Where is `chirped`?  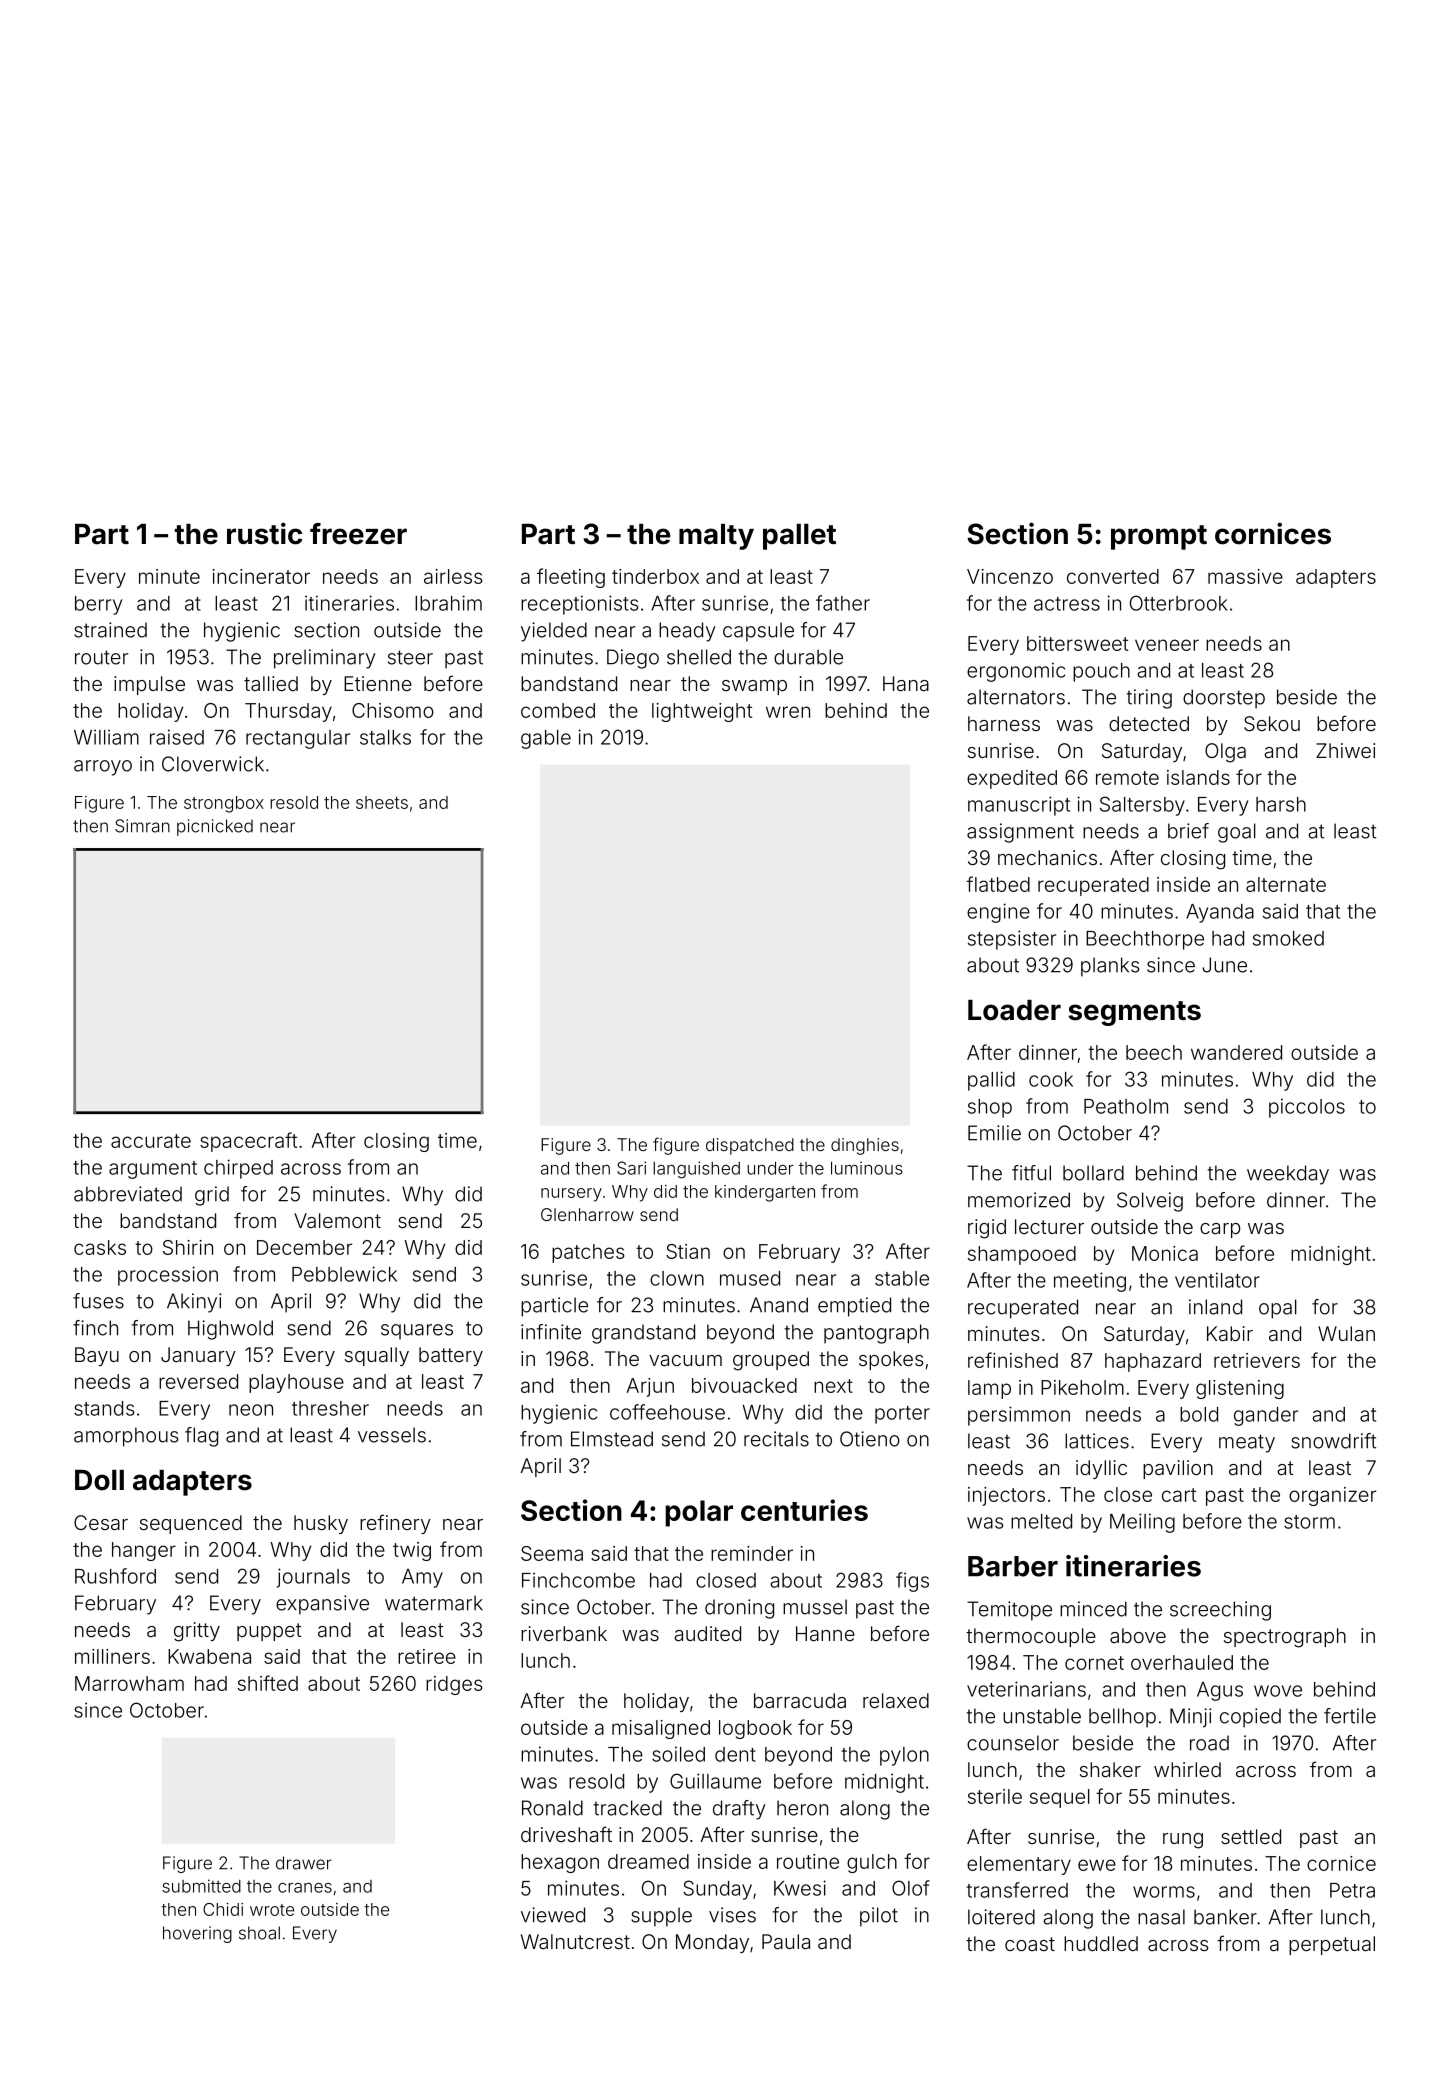
chirped is located at coordinates (238, 1169).
